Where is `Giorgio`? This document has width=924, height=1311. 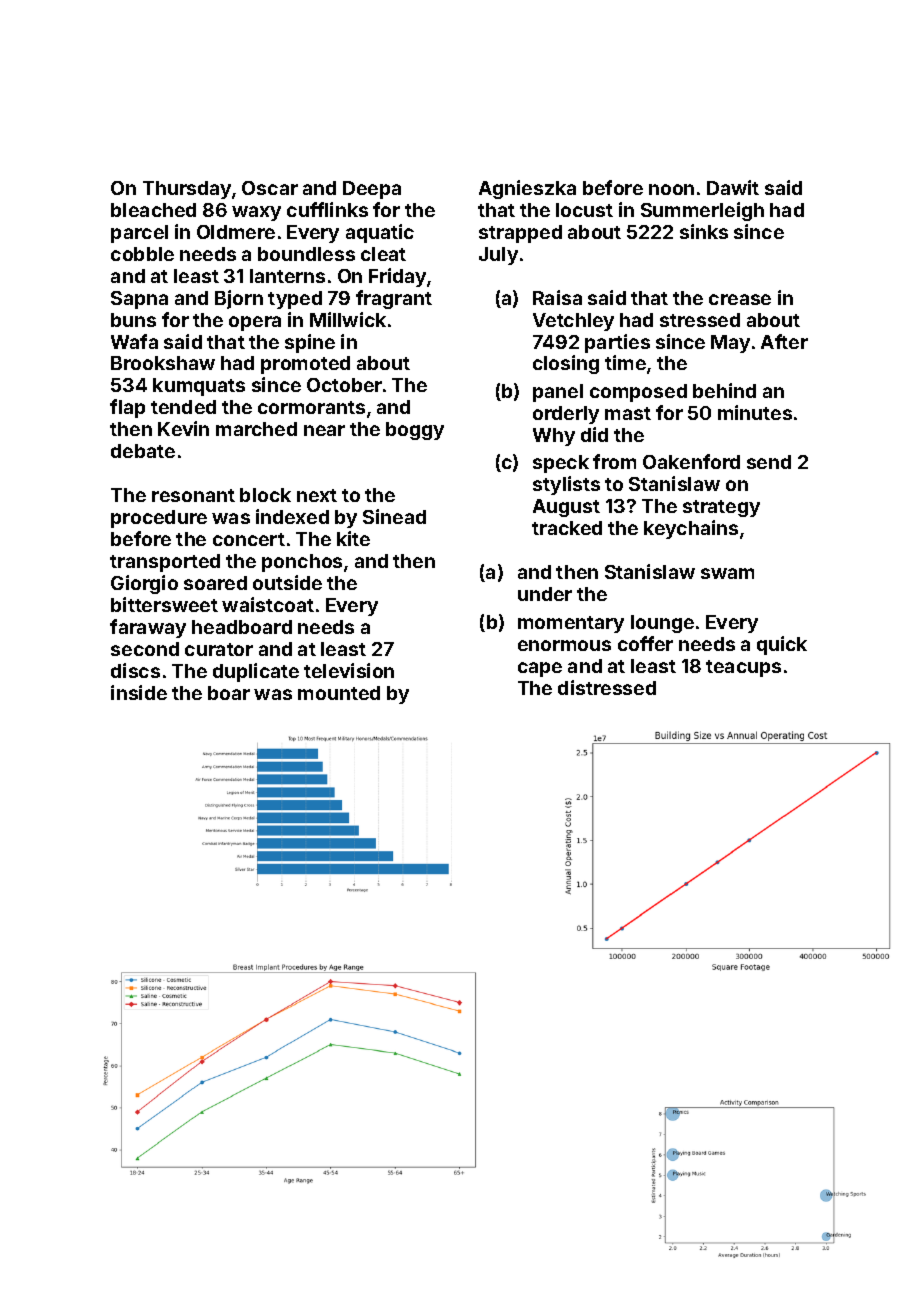
Giorgio is located at coordinates (144, 584).
